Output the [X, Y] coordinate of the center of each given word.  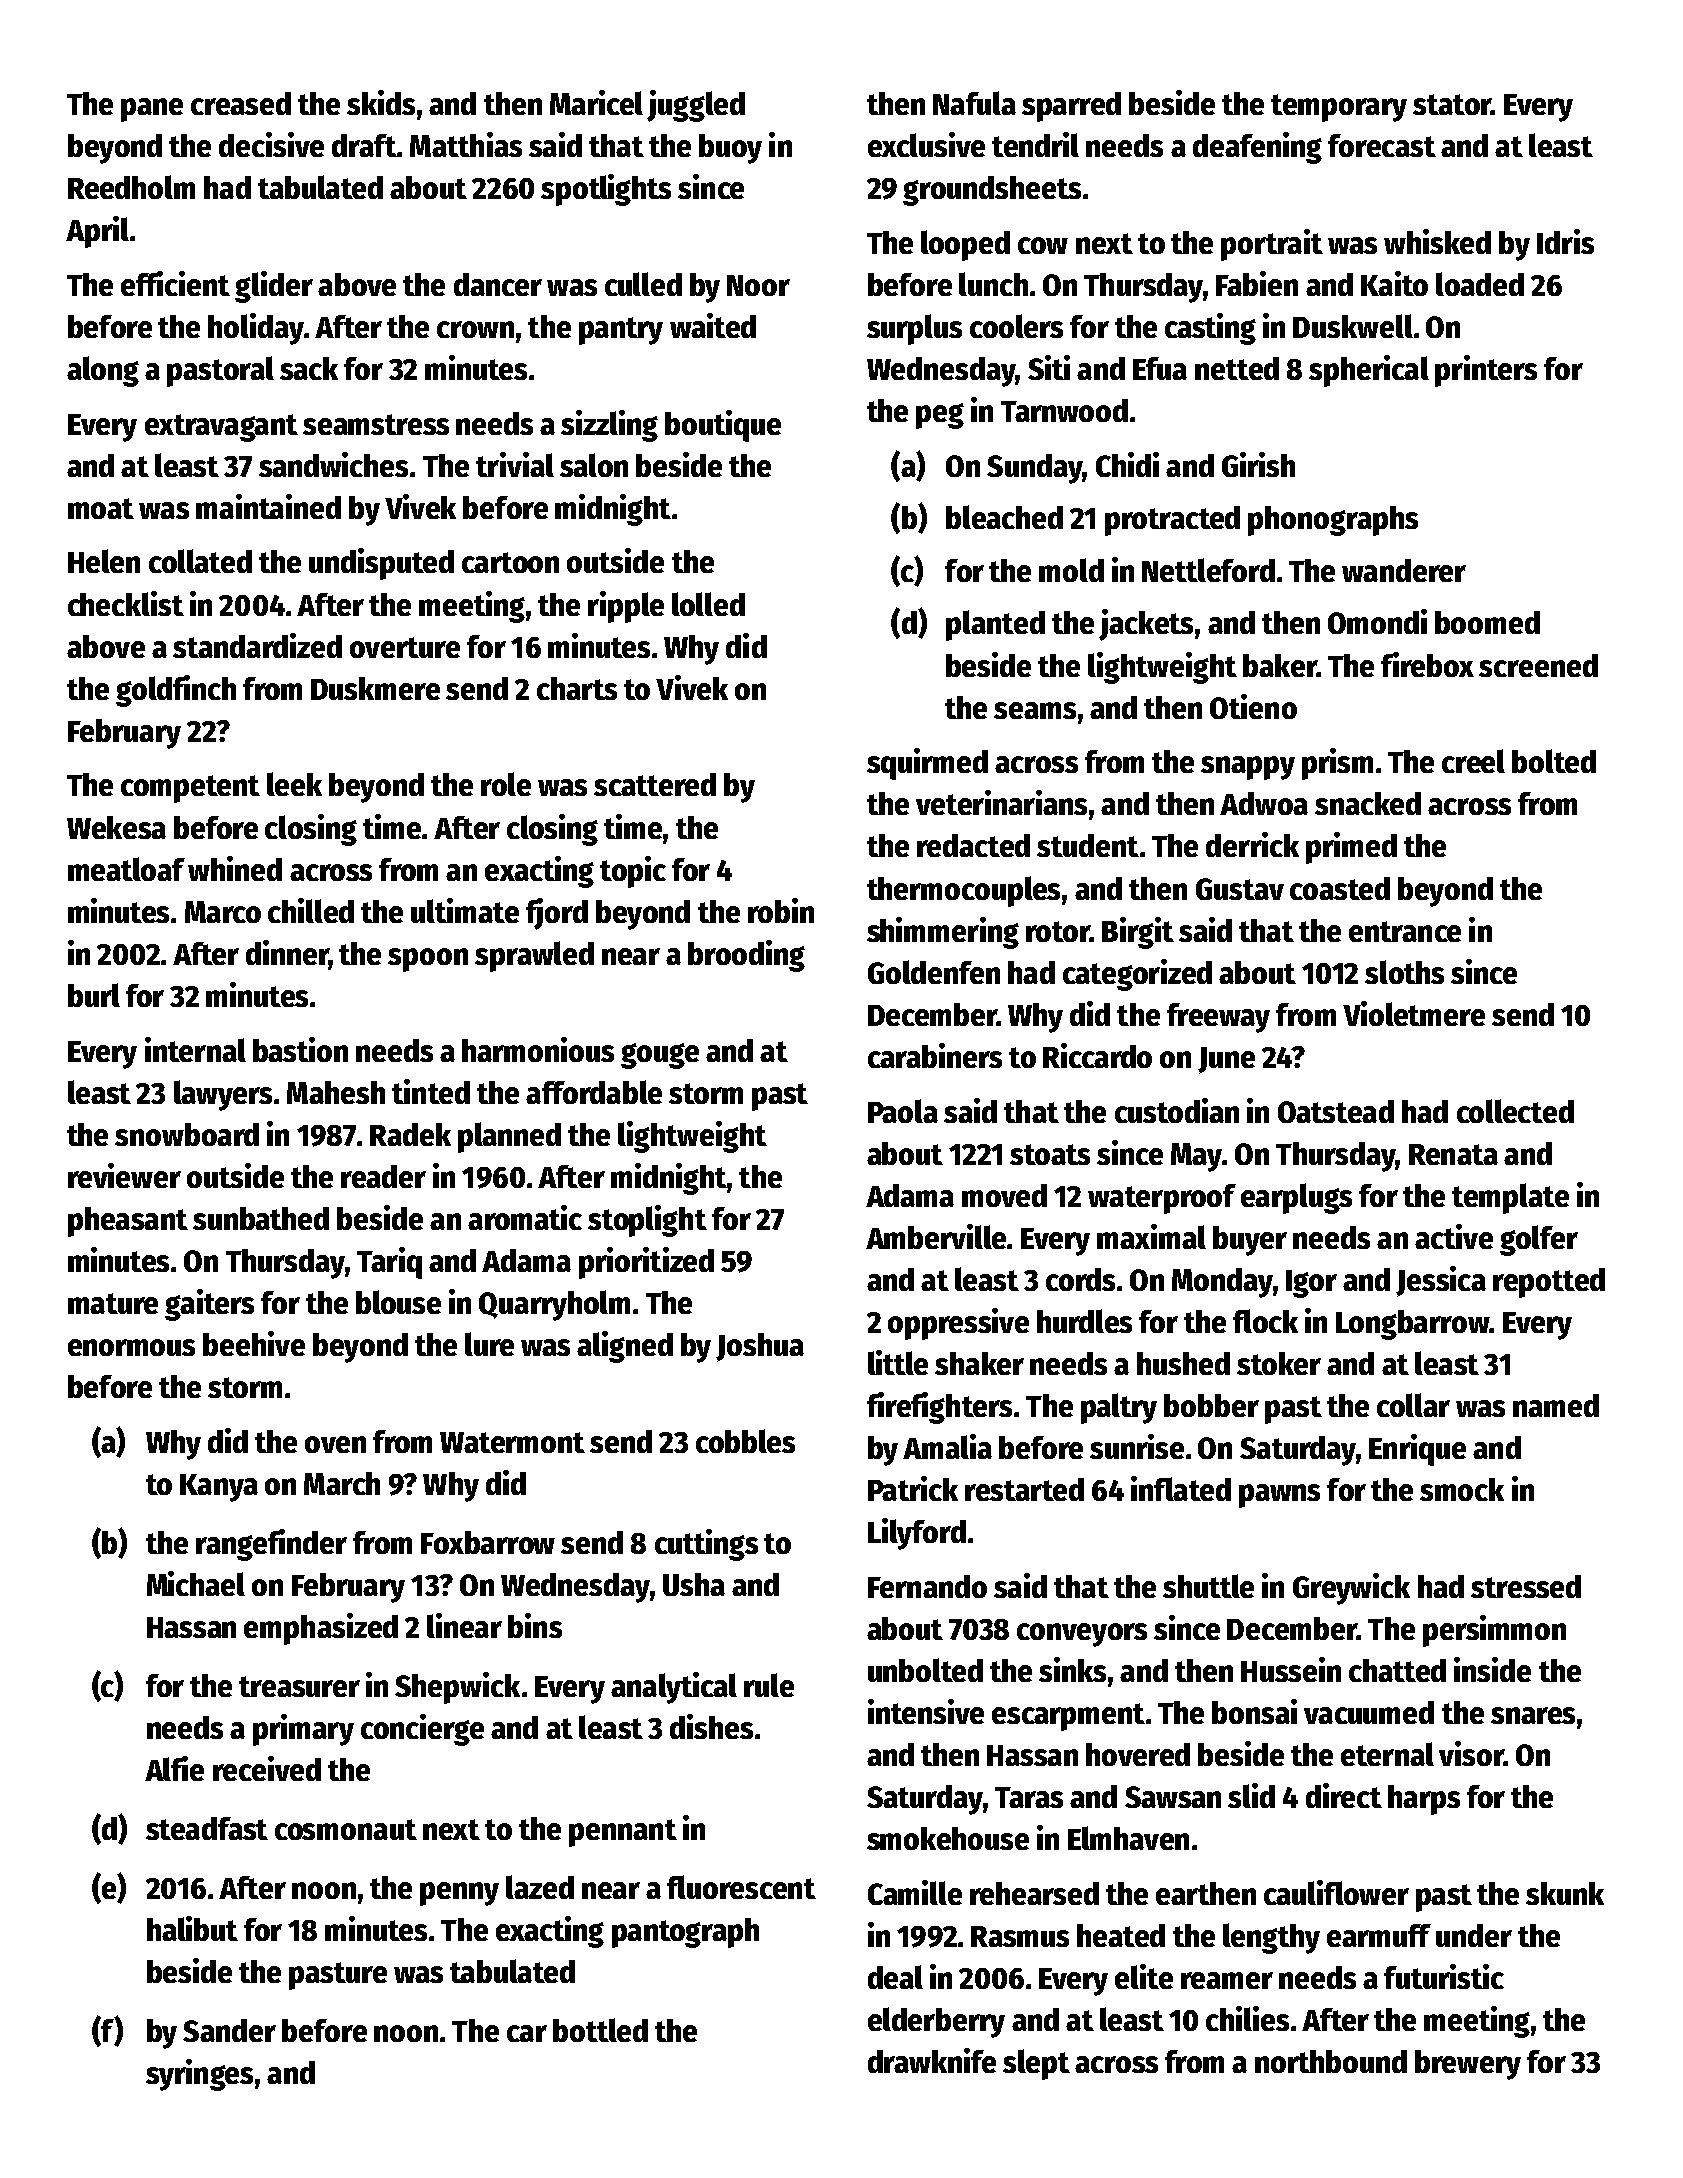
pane [152, 110]
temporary [1339, 108]
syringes [199, 2075]
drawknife [932, 2060]
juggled [696, 106]
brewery [1468, 2065]
